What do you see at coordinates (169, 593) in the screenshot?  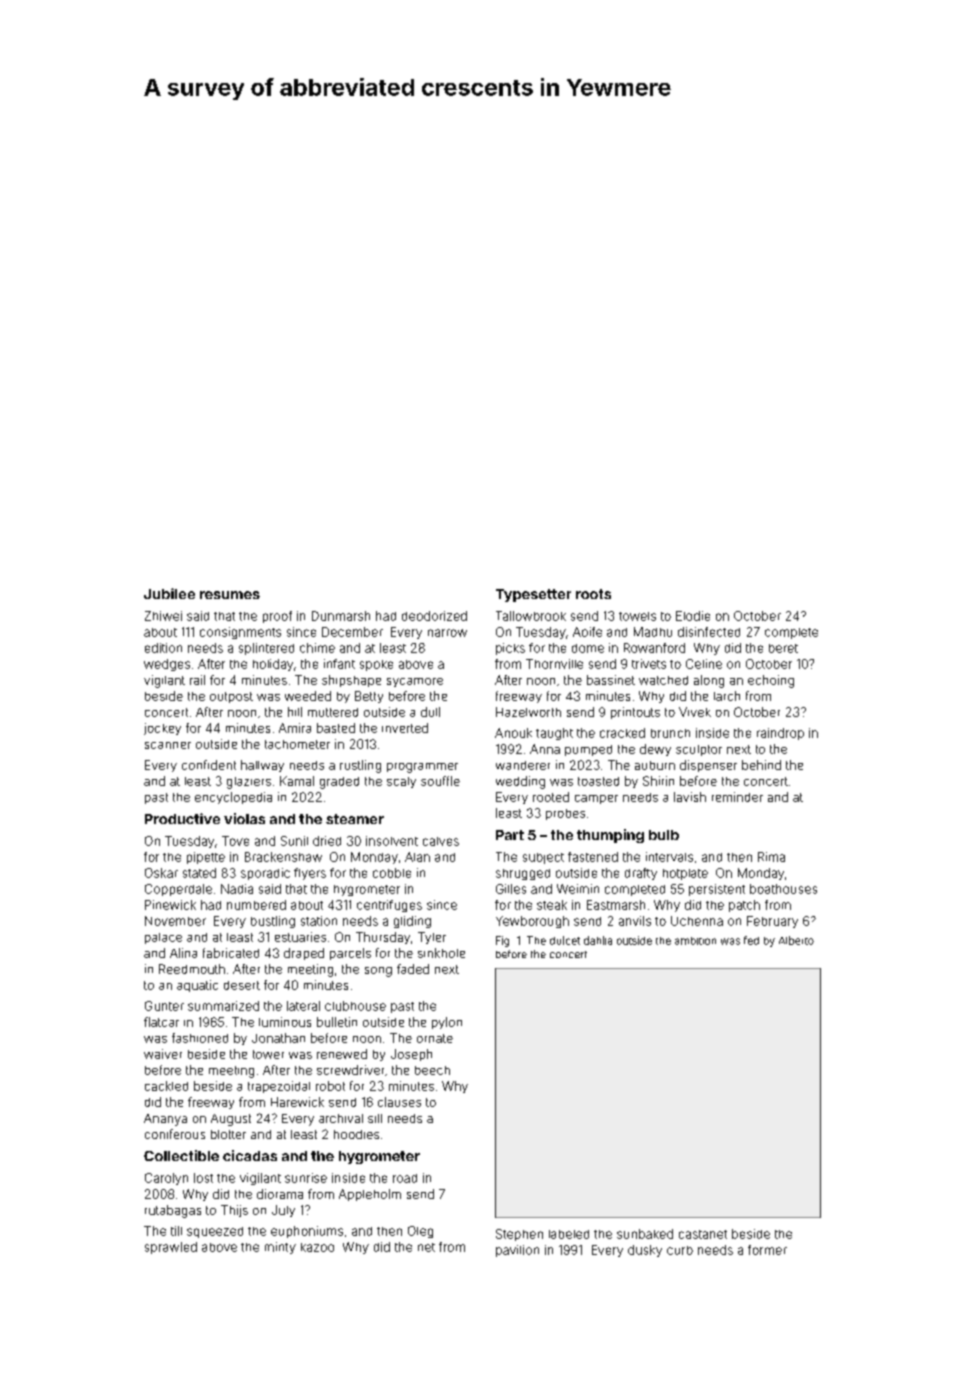 I see `Jubilee` at bounding box center [169, 593].
